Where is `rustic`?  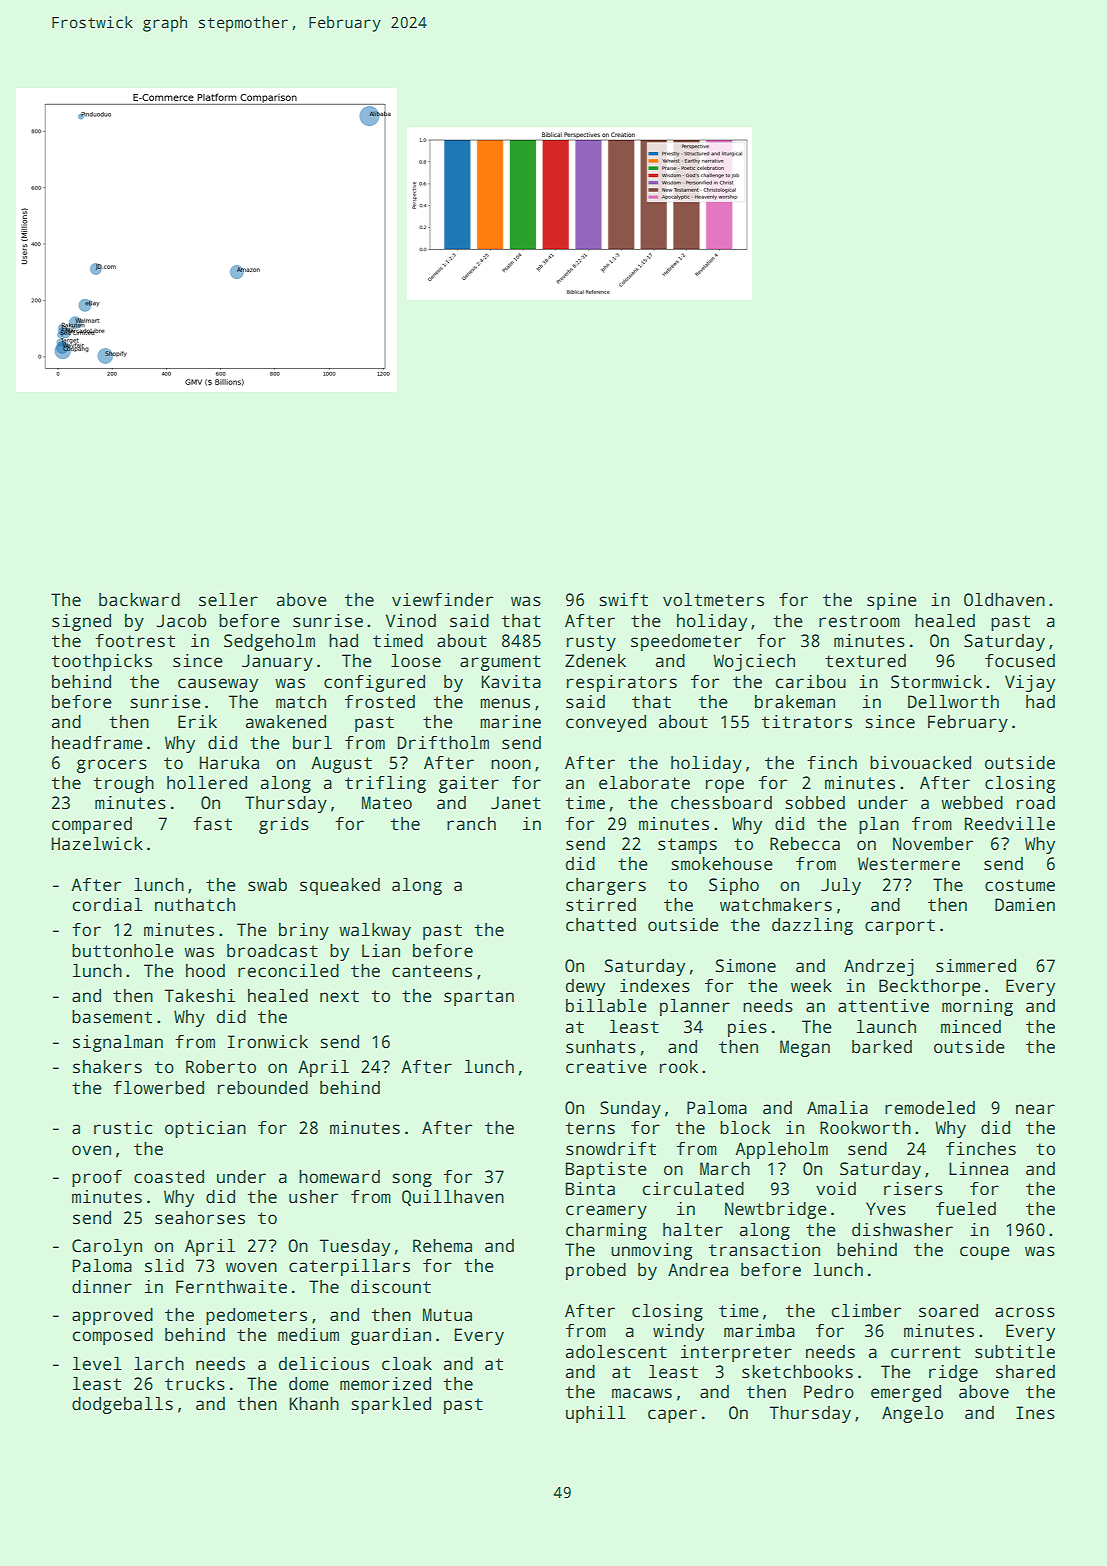
rustic is located at coordinates (123, 1128).
